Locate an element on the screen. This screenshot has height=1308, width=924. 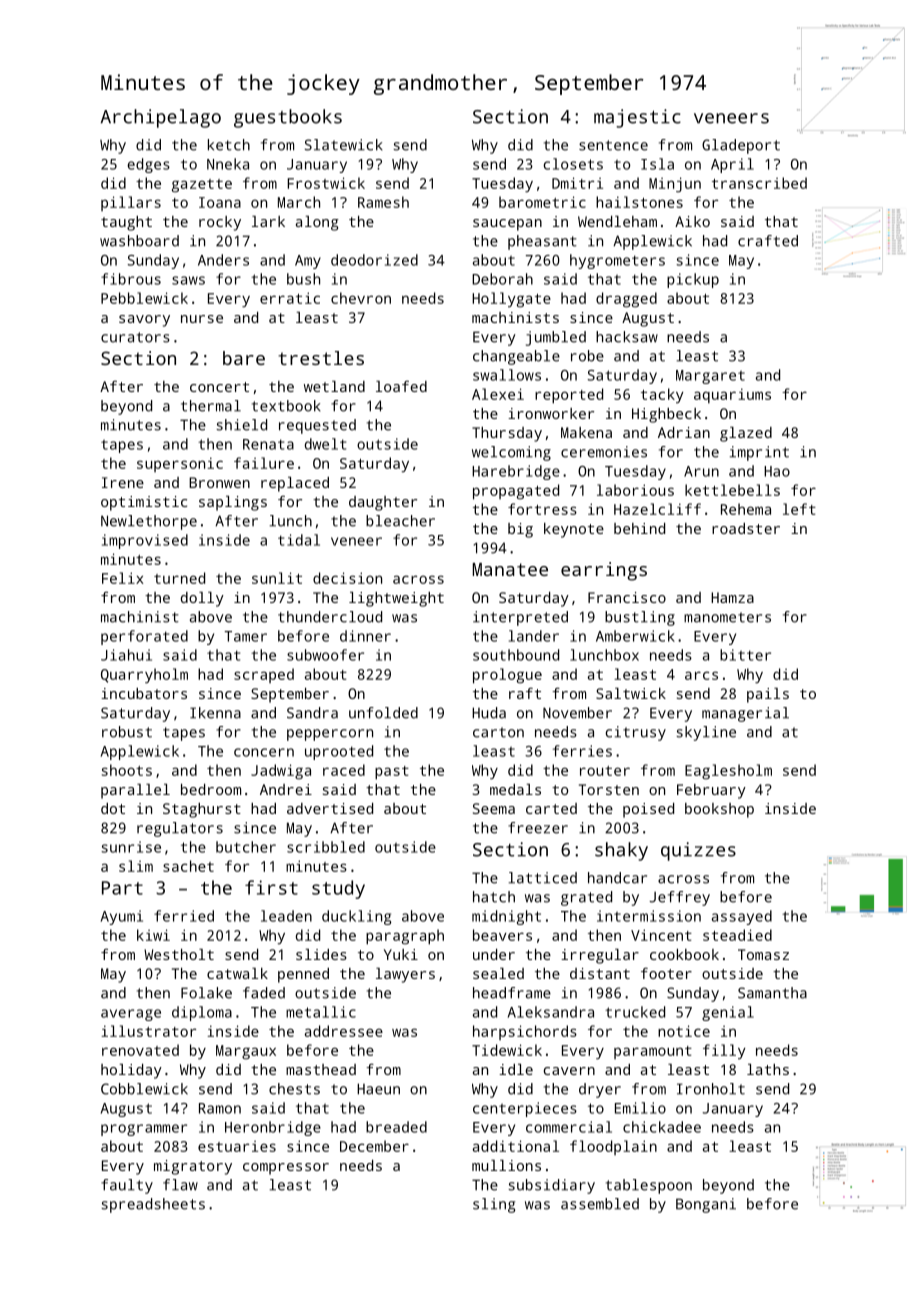
first is located at coordinates (271, 887).
